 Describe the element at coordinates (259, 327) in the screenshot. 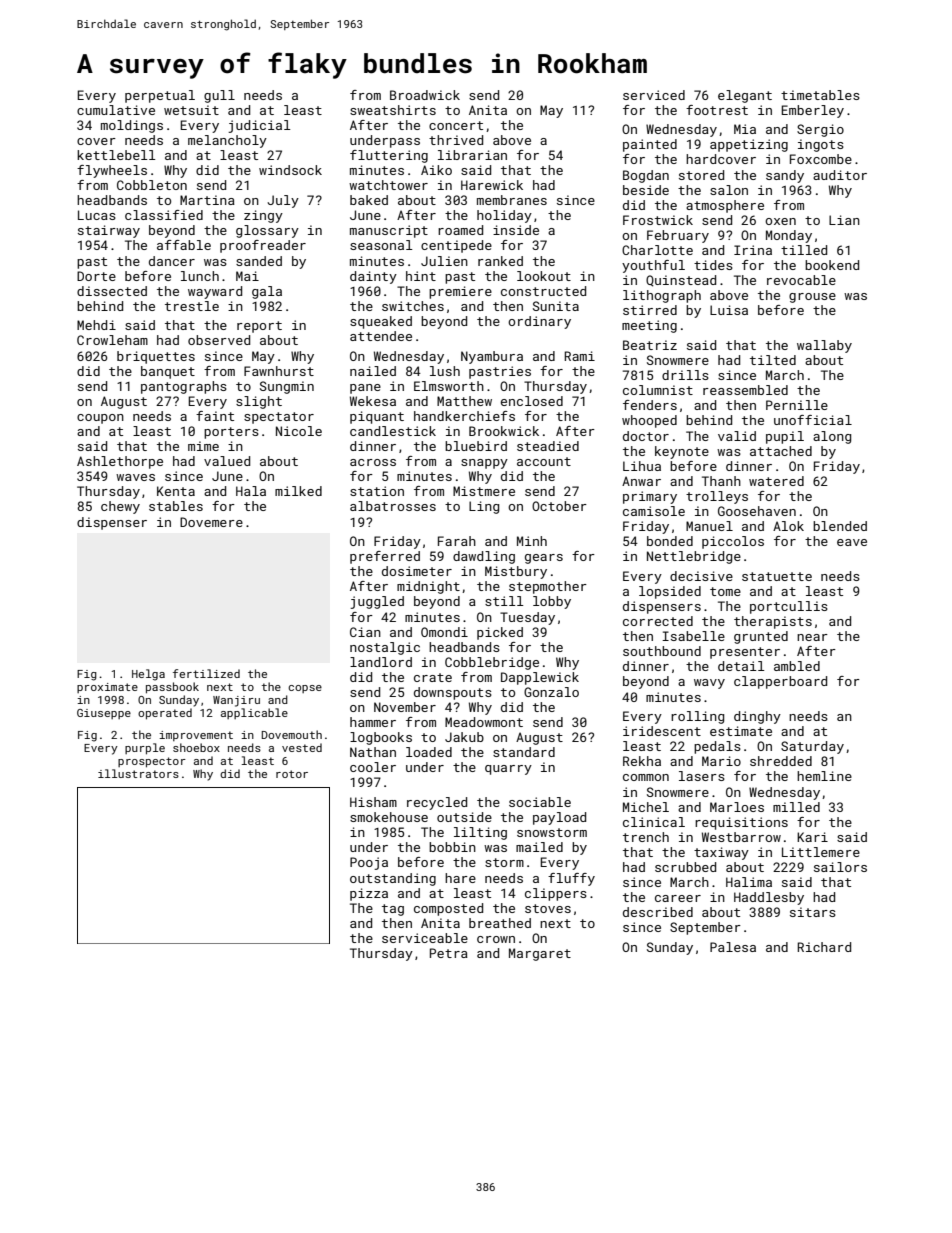

I see `report` at that location.
